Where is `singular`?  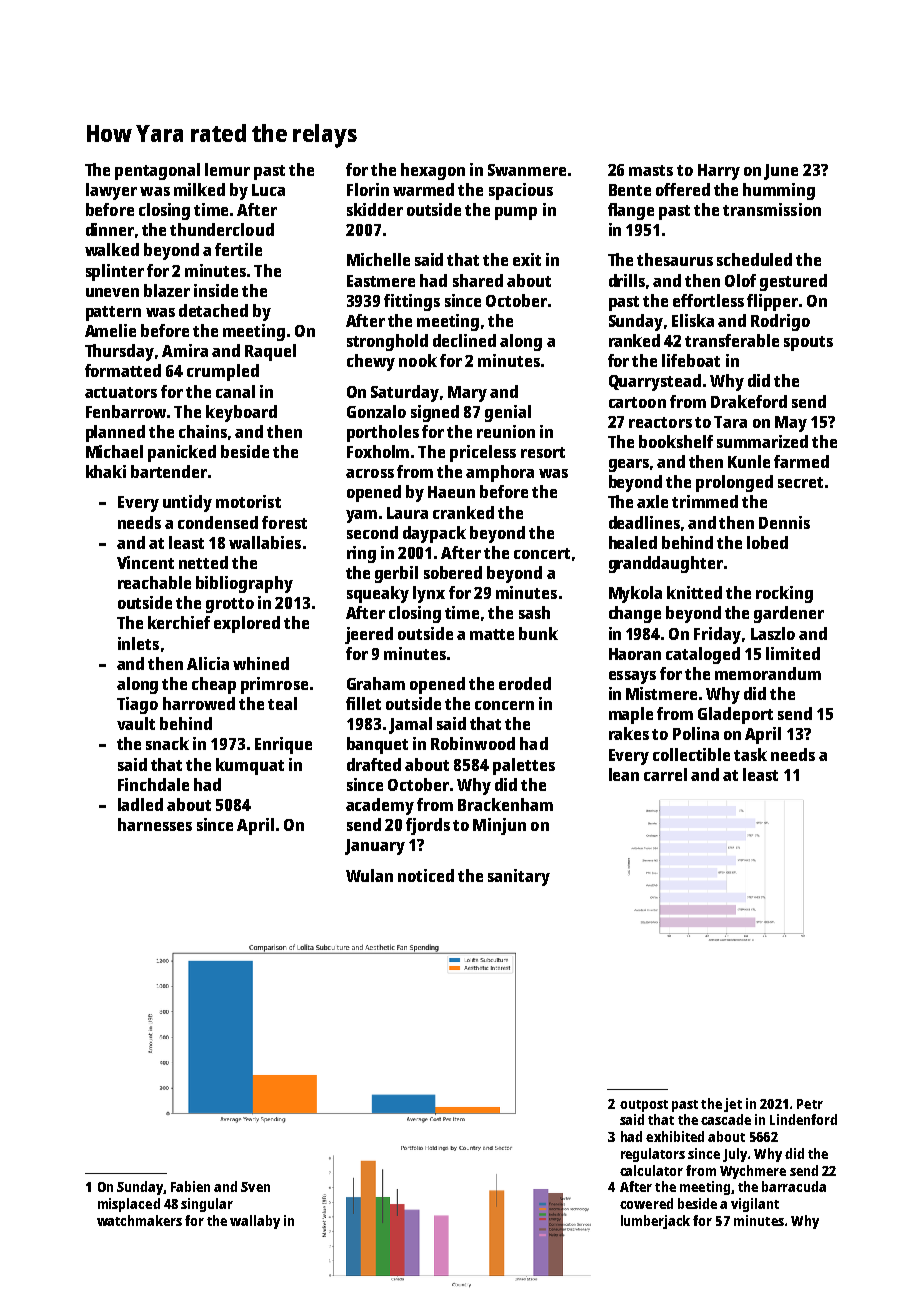 singular is located at coordinates (207, 1205).
